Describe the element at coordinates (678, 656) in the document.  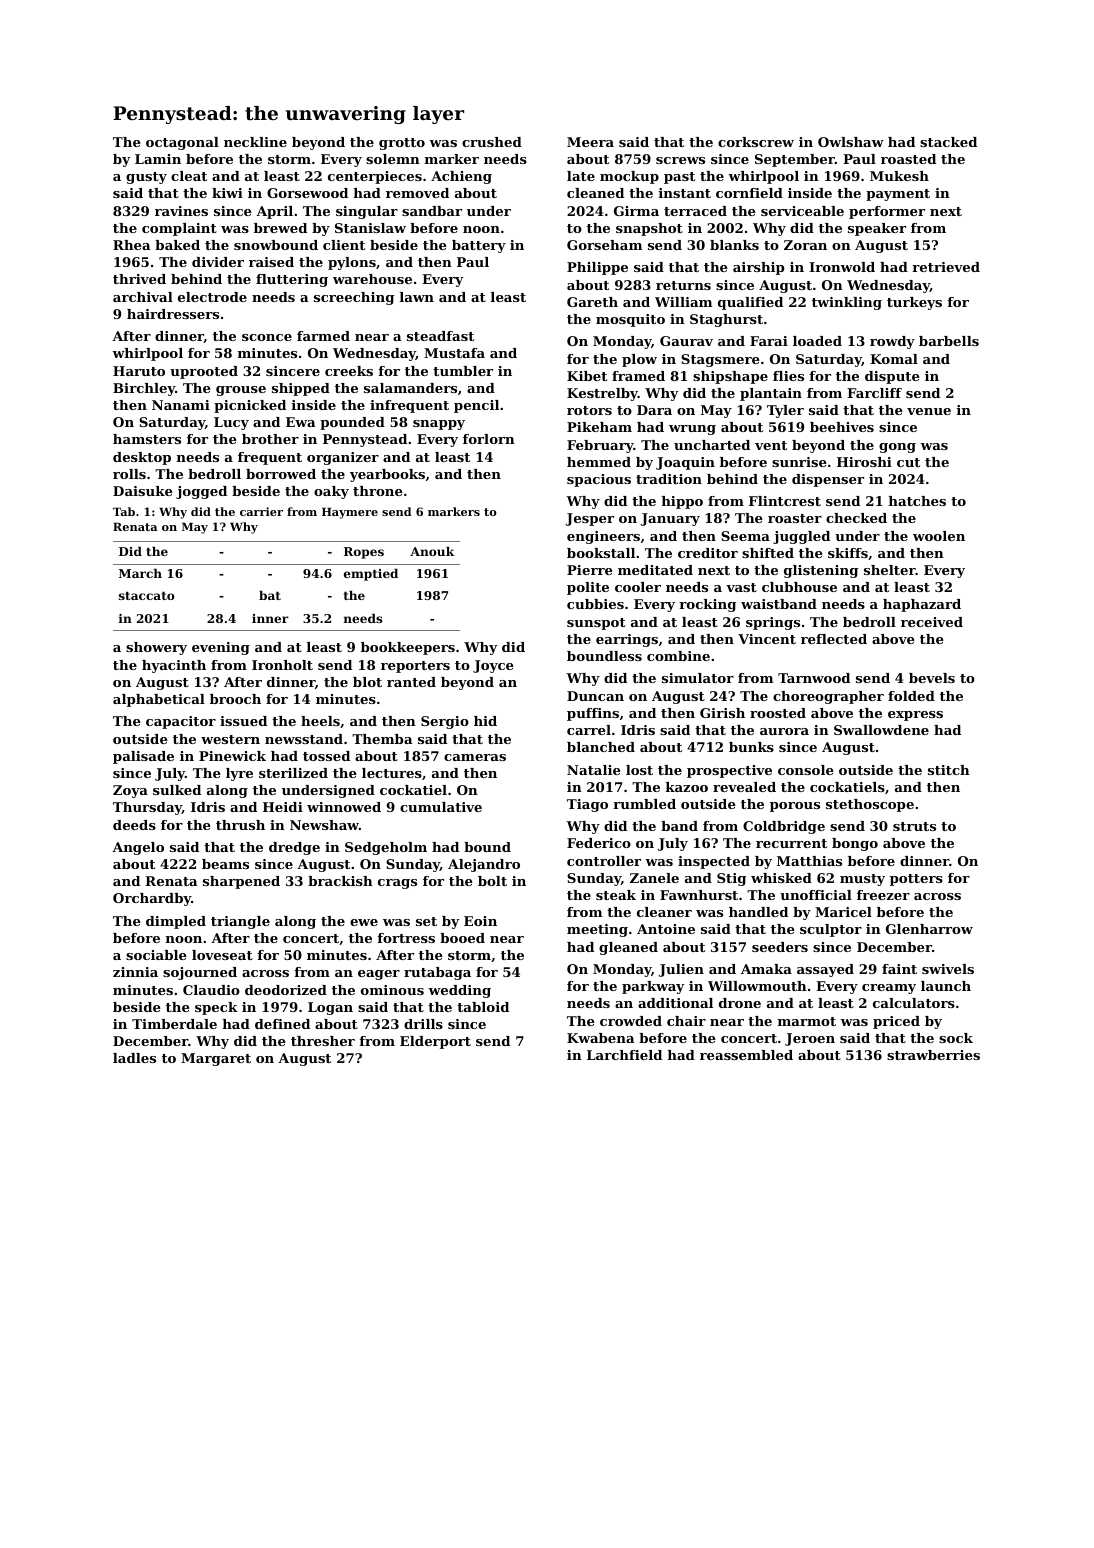
I see `combine` at that location.
